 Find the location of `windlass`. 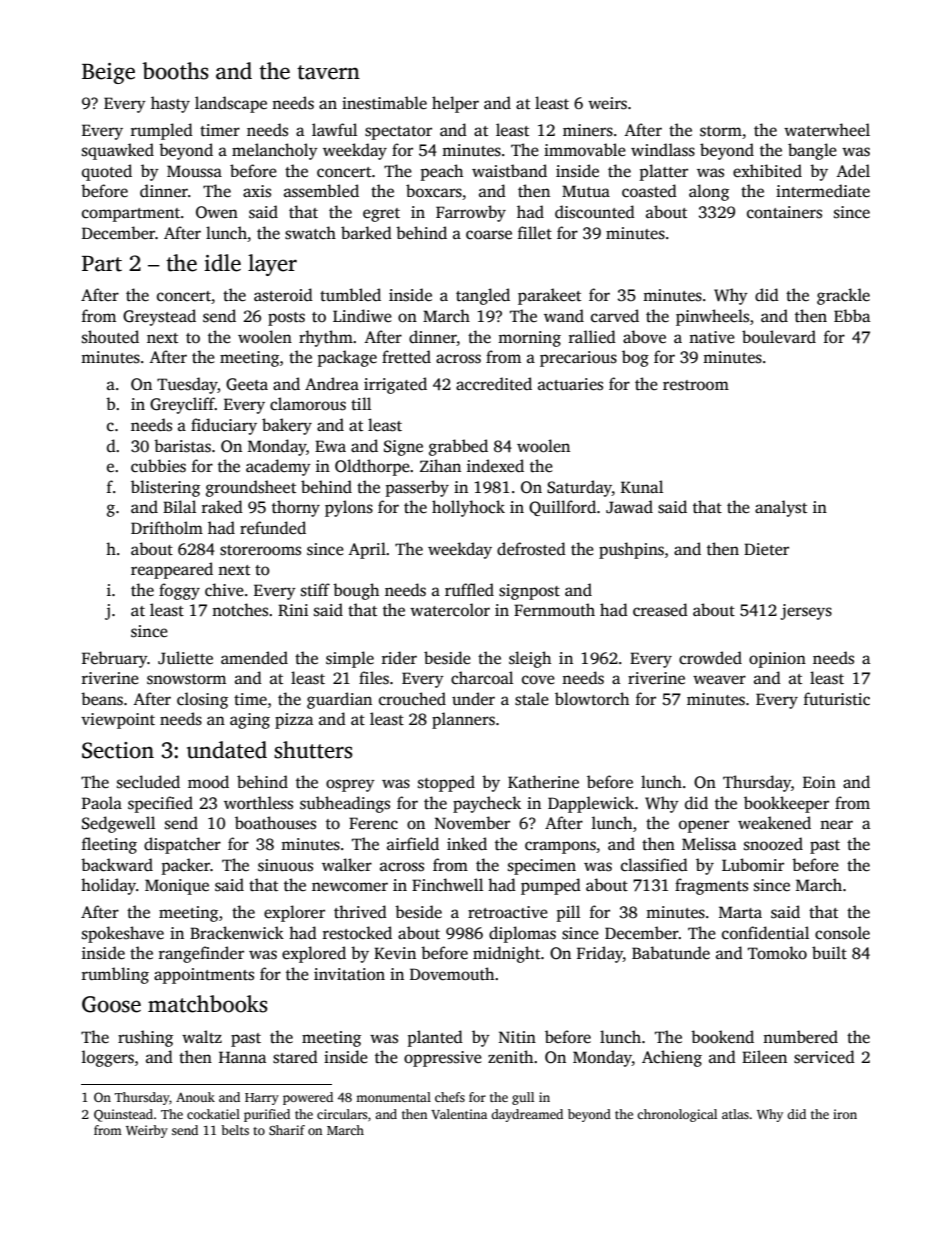

windlass is located at coordinates (663, 150).
